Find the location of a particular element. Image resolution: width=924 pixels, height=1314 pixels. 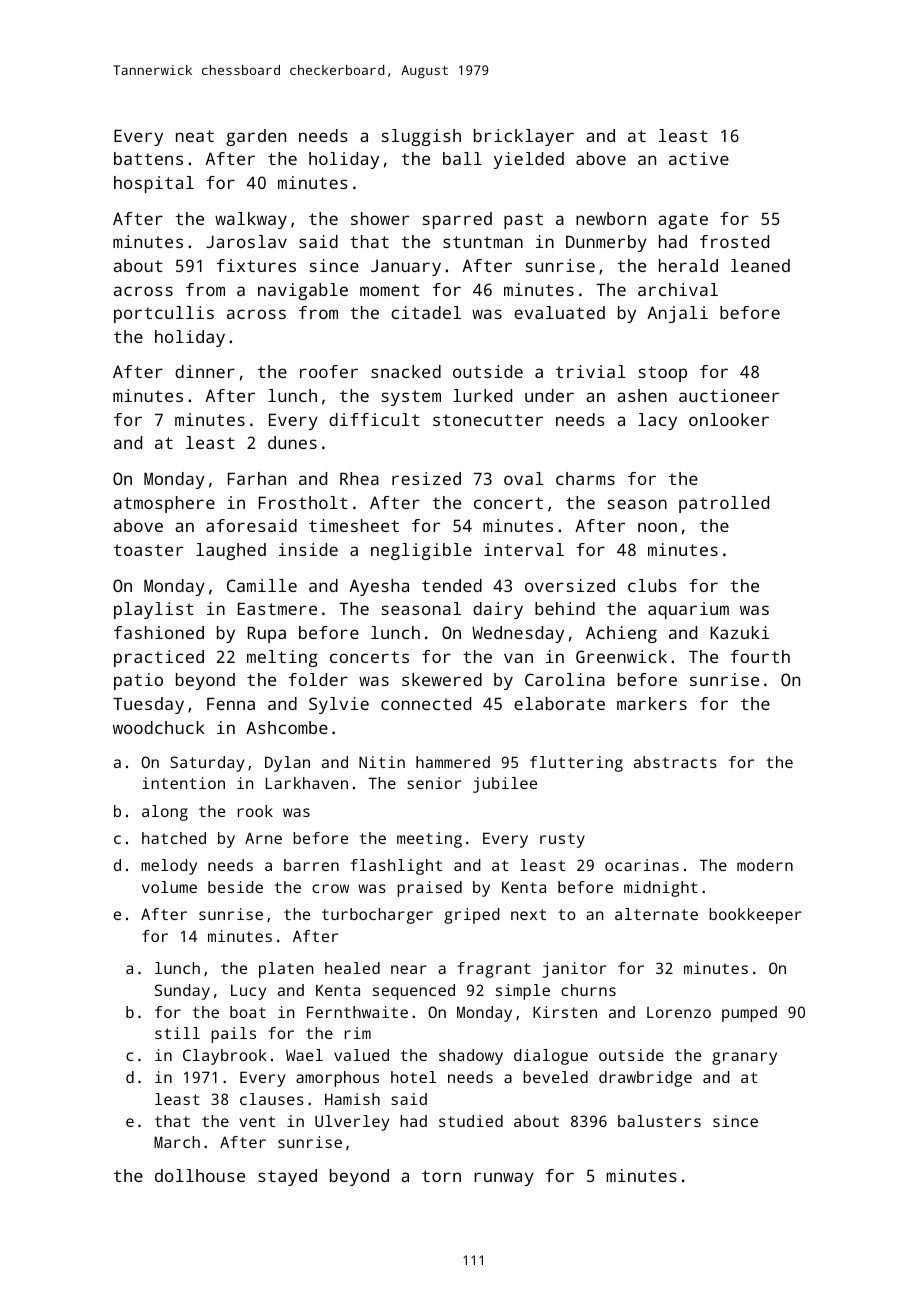

volume is located at coordinates (169, 887).
